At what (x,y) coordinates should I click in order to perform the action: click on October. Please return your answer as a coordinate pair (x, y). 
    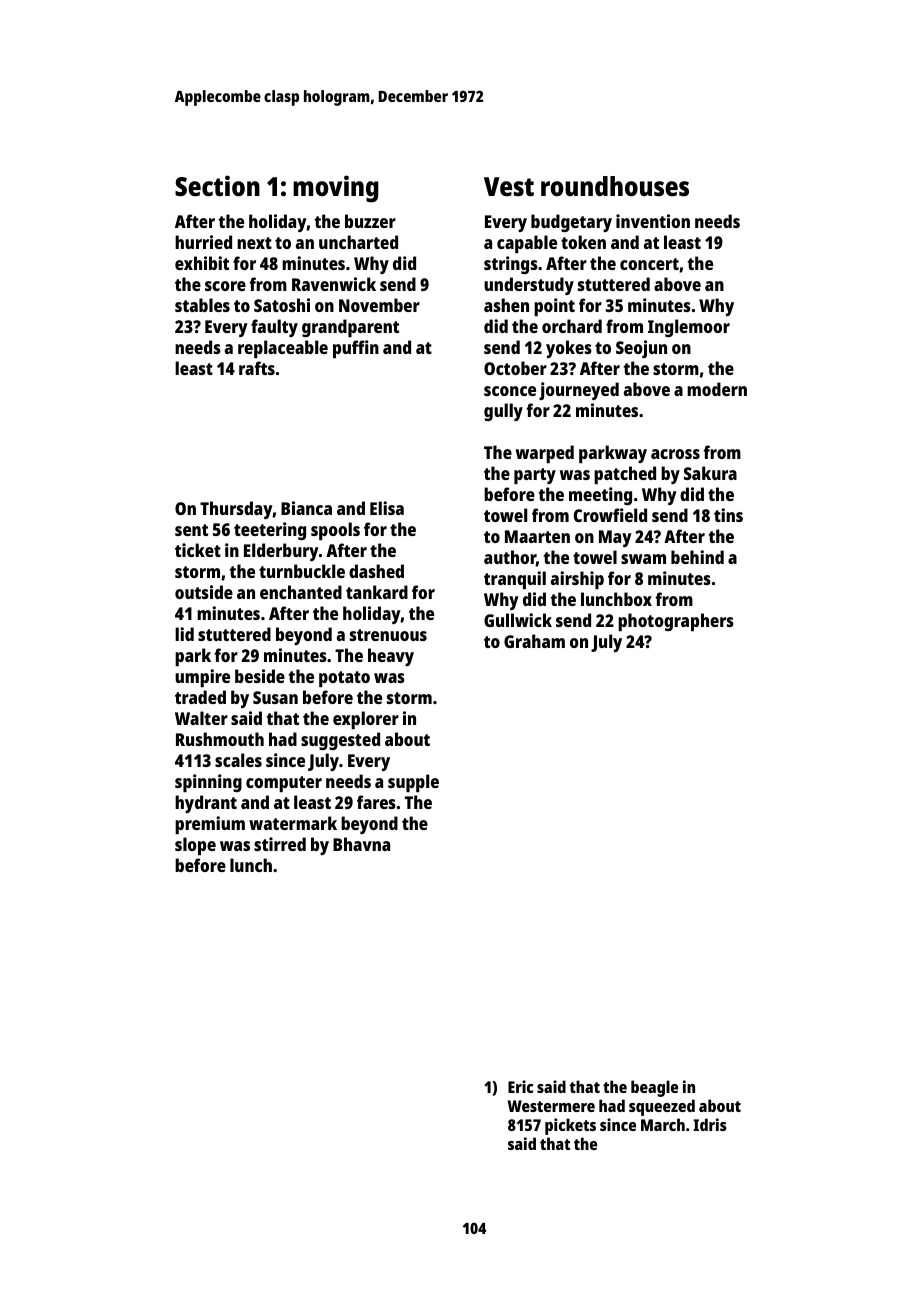
    Looking at the image, I should click on (515, 368).
